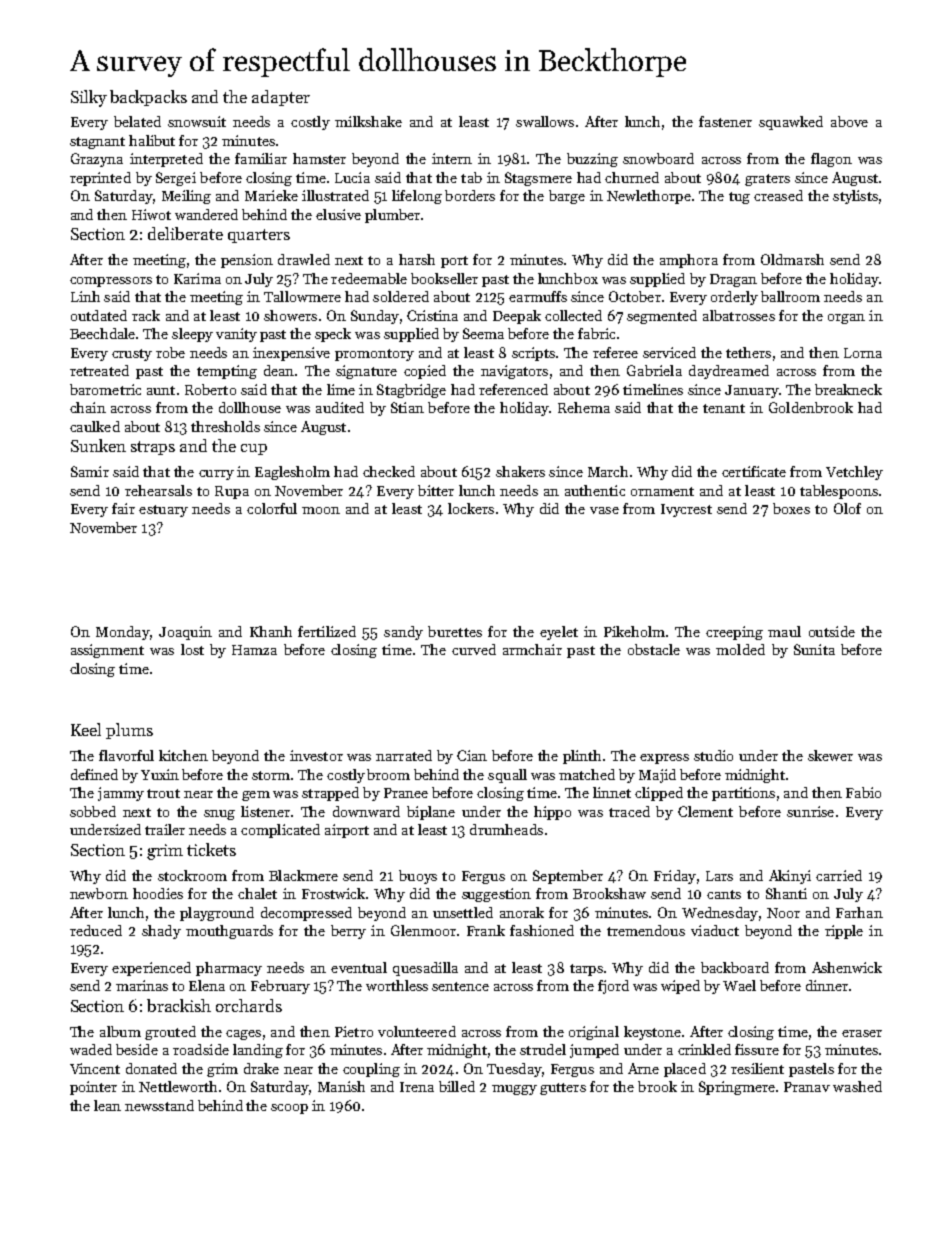 Image resolution: width=952 pixels, height=1233 pixels. Describe the element at coordinates (170, 1033) in the screenshot. I see `grouted` at that location.
